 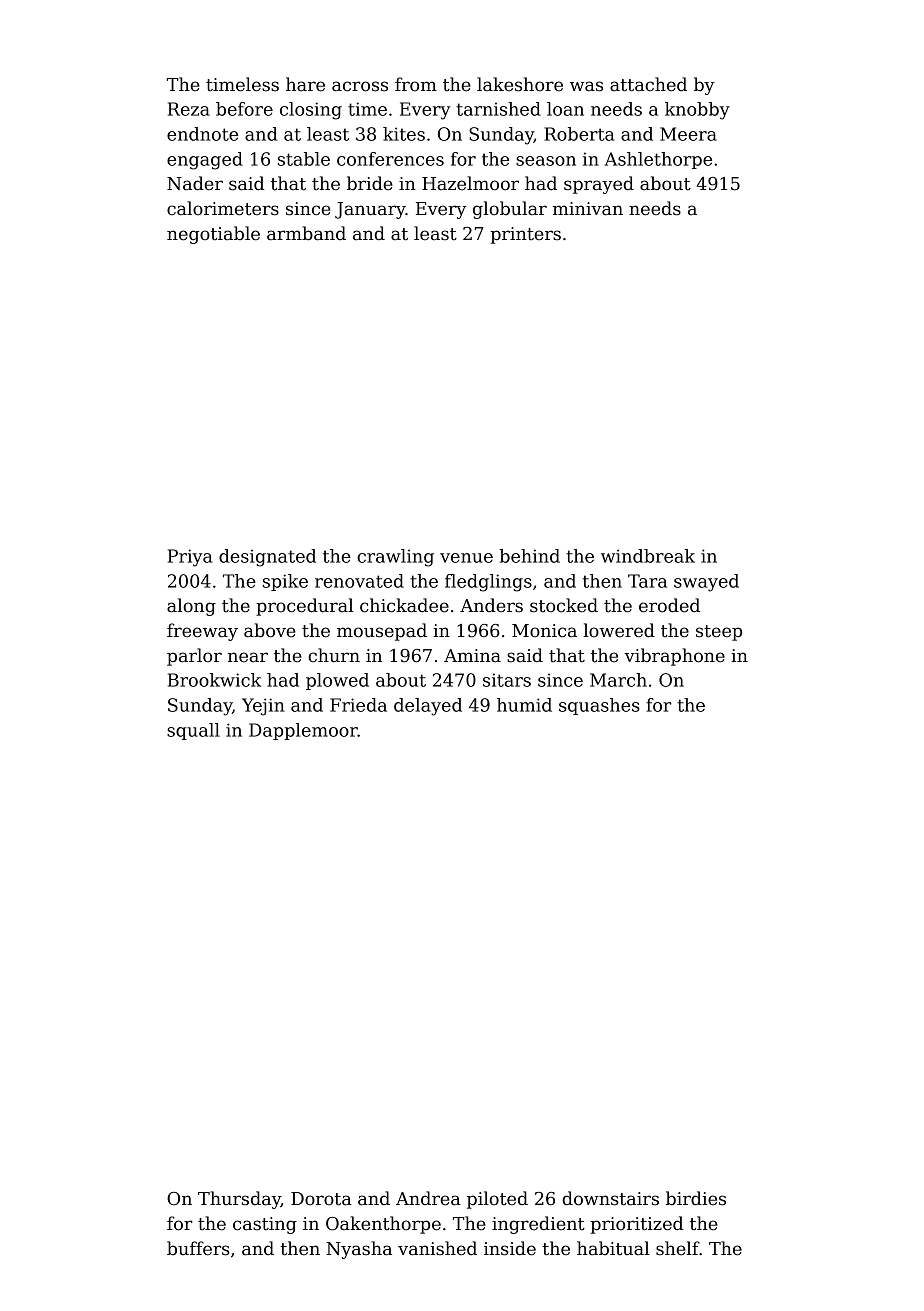 I want to click on designated, so click(x=267, y=558).
